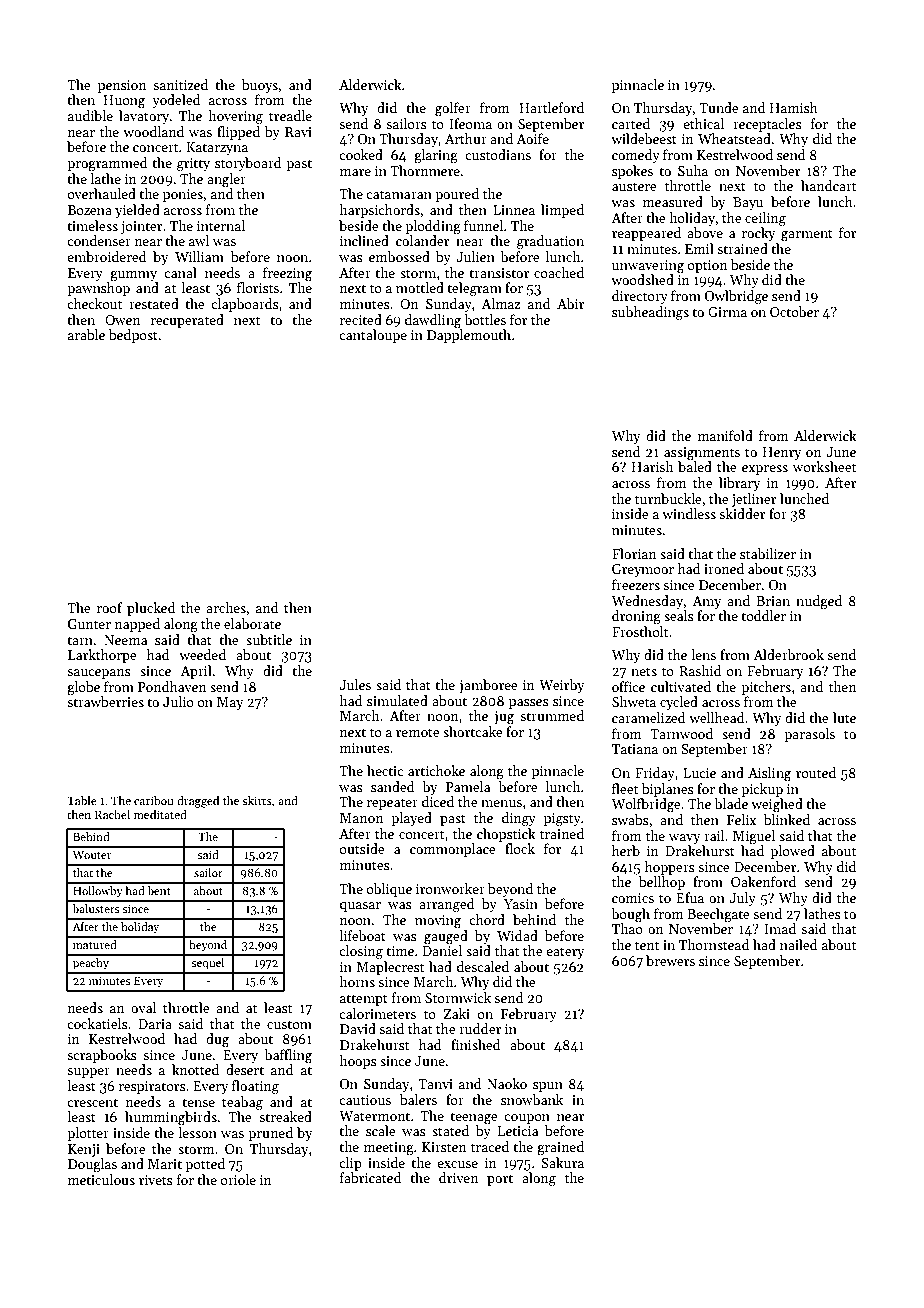 Image resolution: width=924 pixels, height=1308 pixels. What do you see at coordinates (442, 950) in the document?
I see `Daniel` at bounding box center [442, 950].
